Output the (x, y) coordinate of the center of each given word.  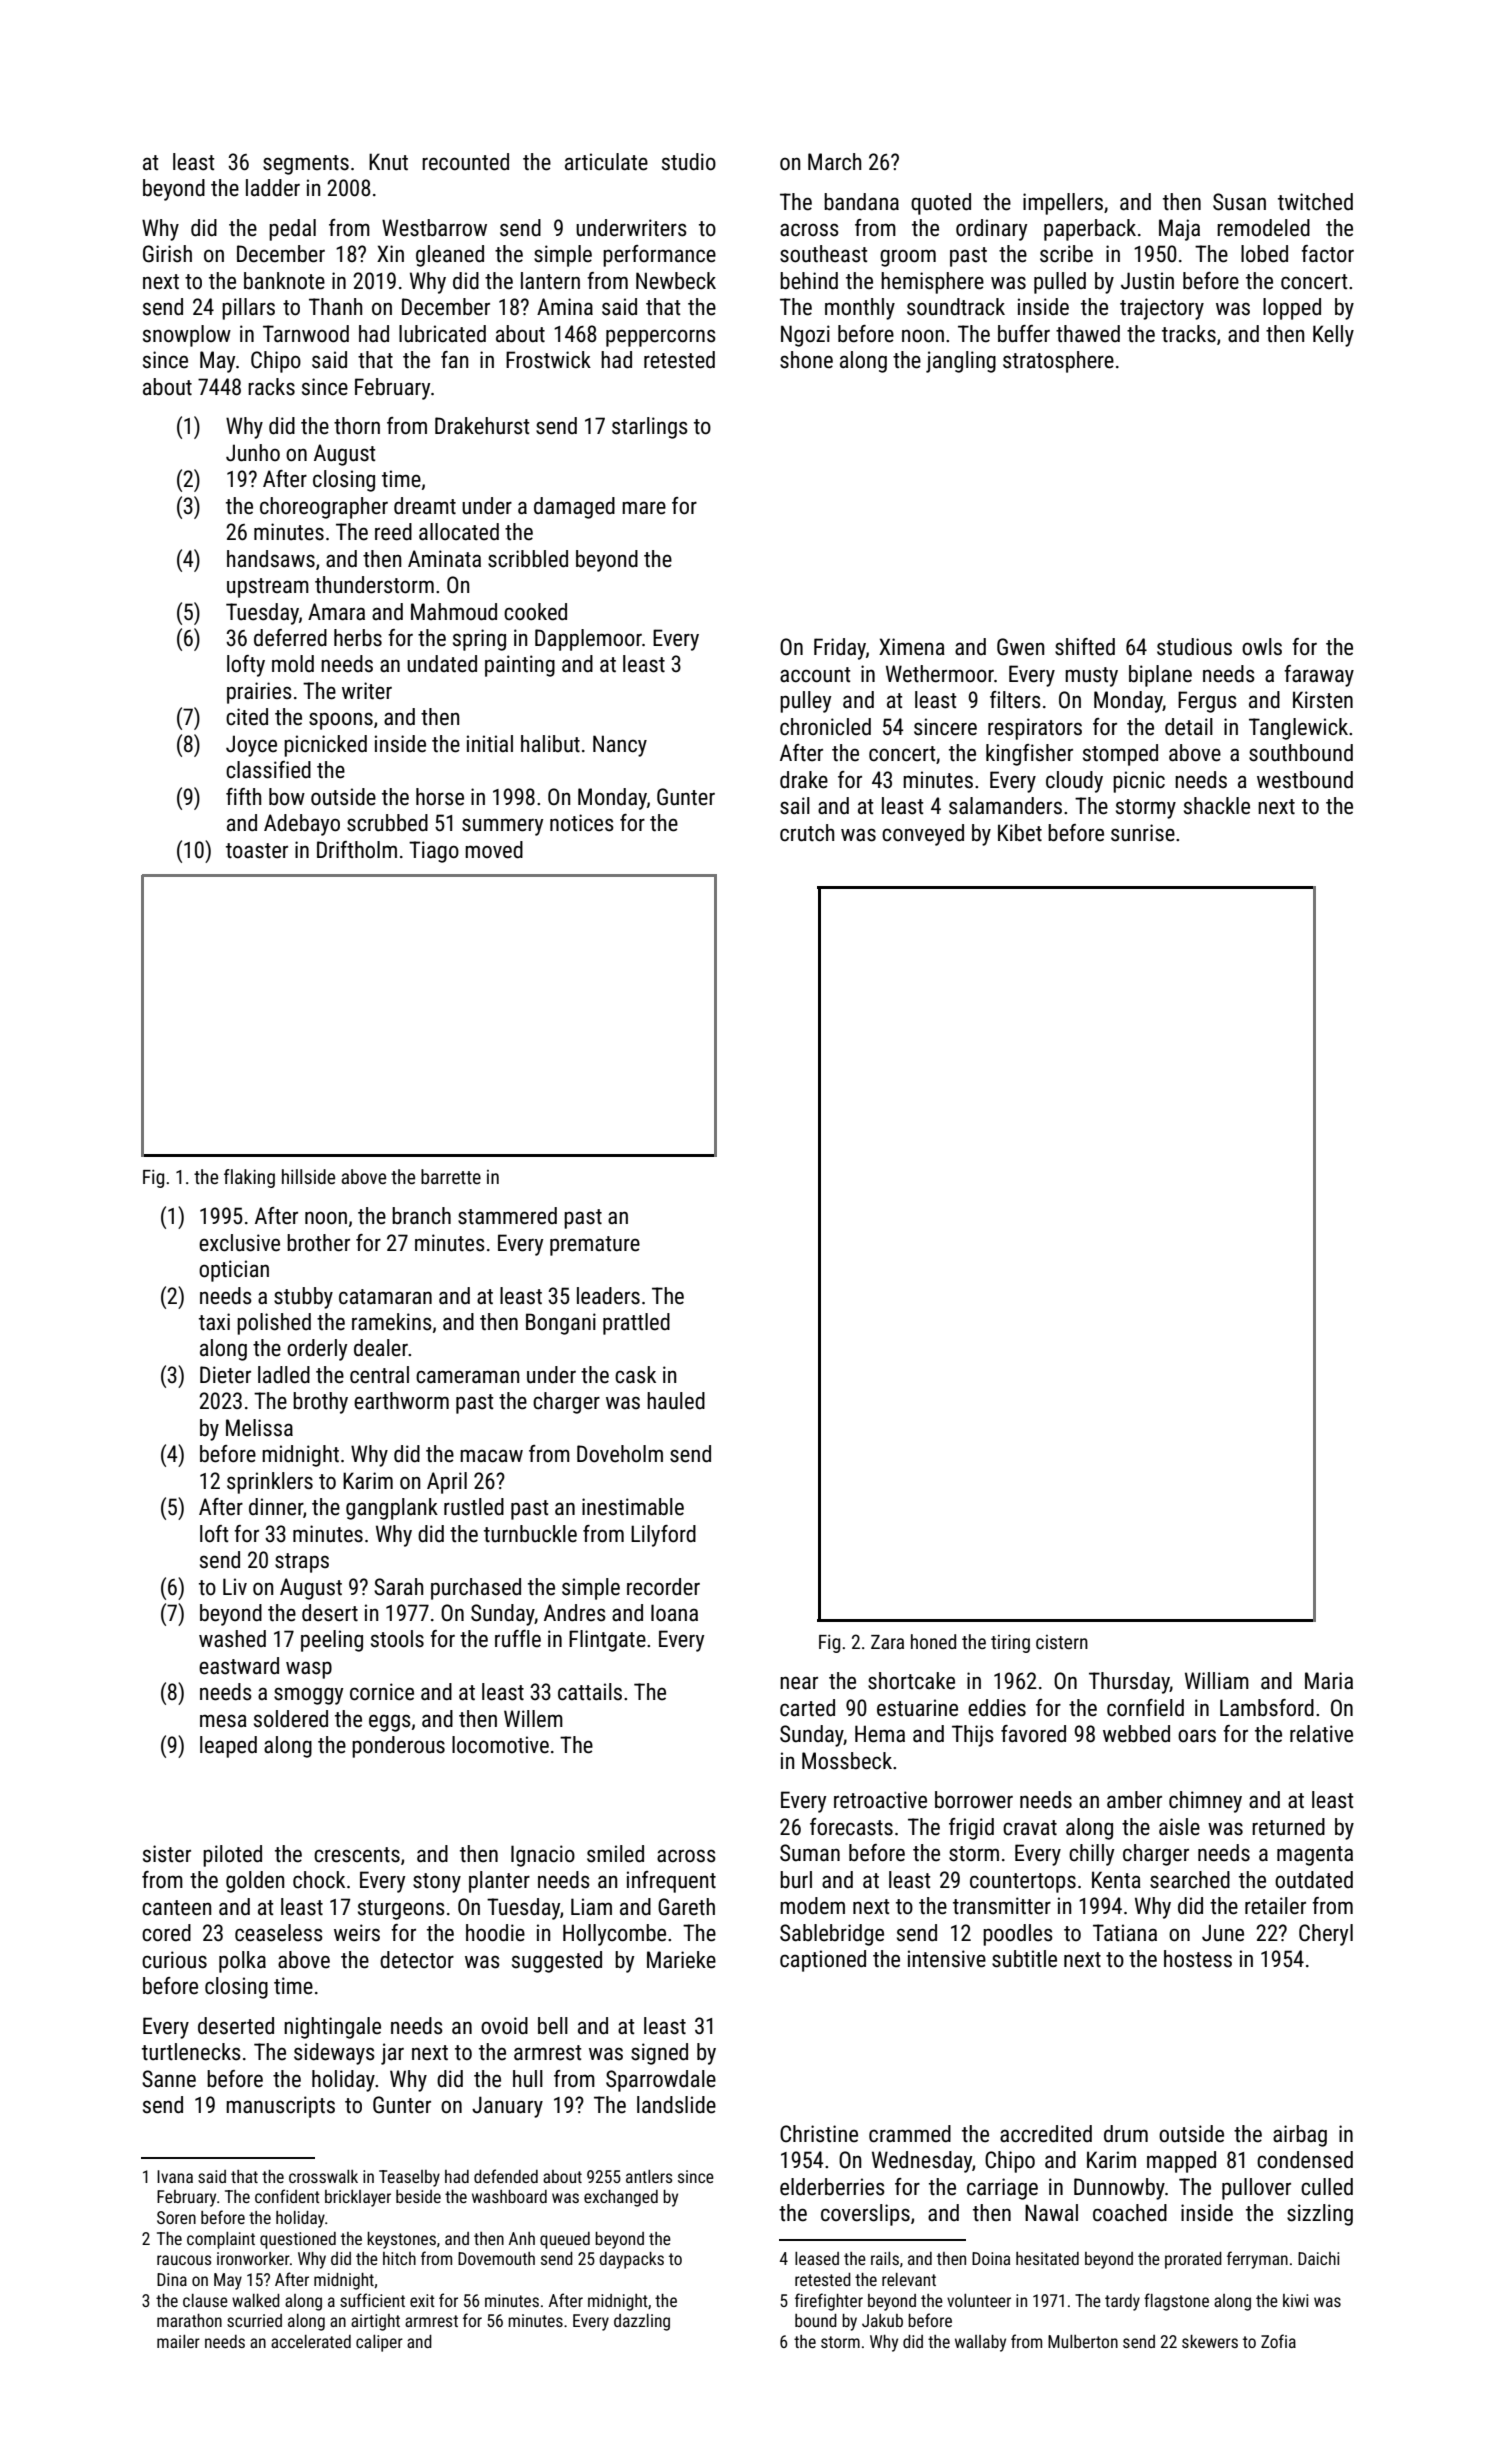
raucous (184, 2260)
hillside (308, 1176)
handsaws (271, 559)
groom (908, 258)
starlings (650, 428)
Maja (1179, 230)
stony (437, 1883)
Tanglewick (1298, 729)
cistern (1062, 1642)
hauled (676, 1401)
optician (234, 1271)
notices (582, 823)
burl (796, 1880)
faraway (1319, 676)
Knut (388, 162)
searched (1190, 1880)
